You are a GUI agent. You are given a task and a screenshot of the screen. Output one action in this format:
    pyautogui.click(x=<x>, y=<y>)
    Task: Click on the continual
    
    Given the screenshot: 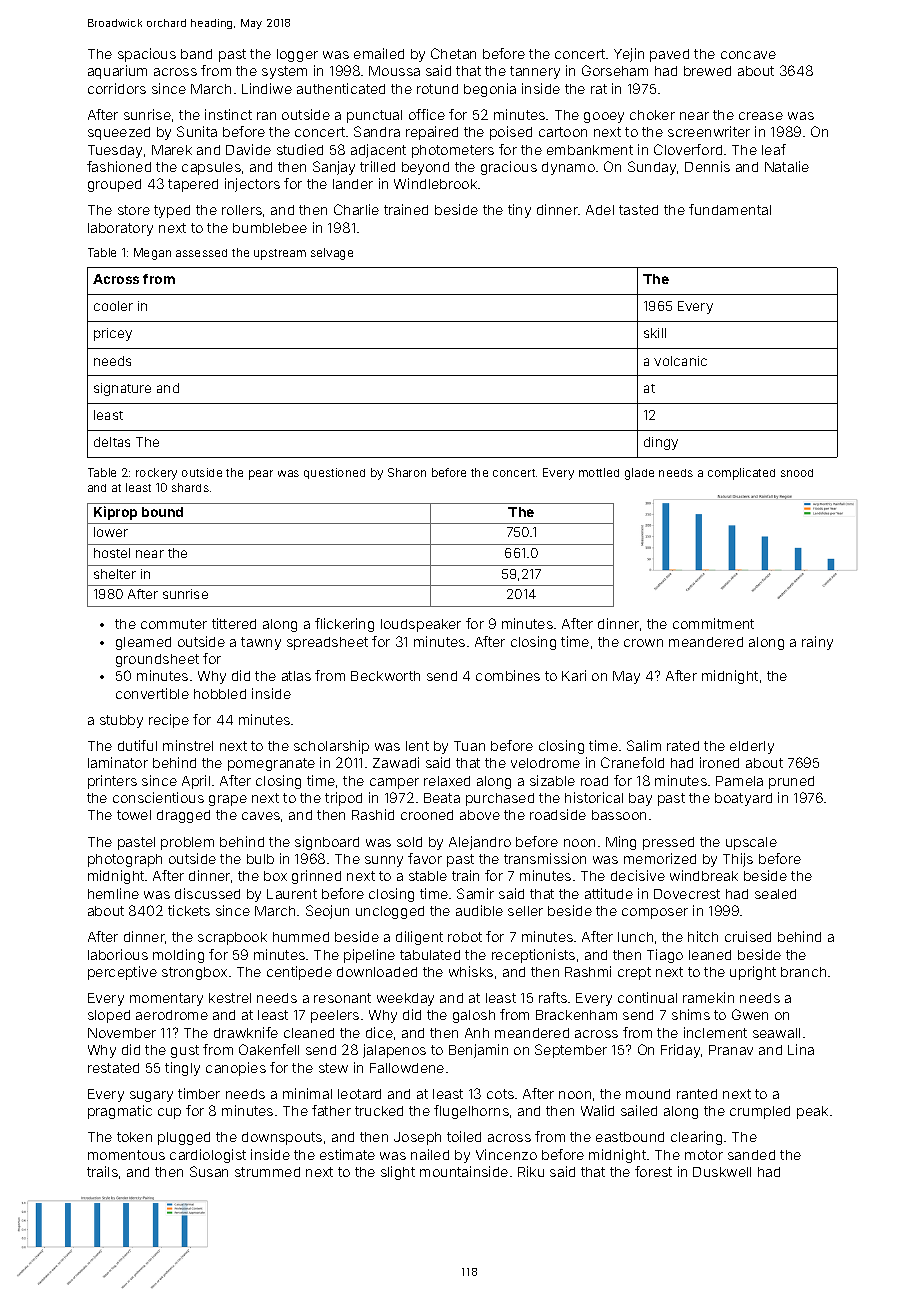 What is the action you would take?
    pyautogui.click(x=647, y=997)
